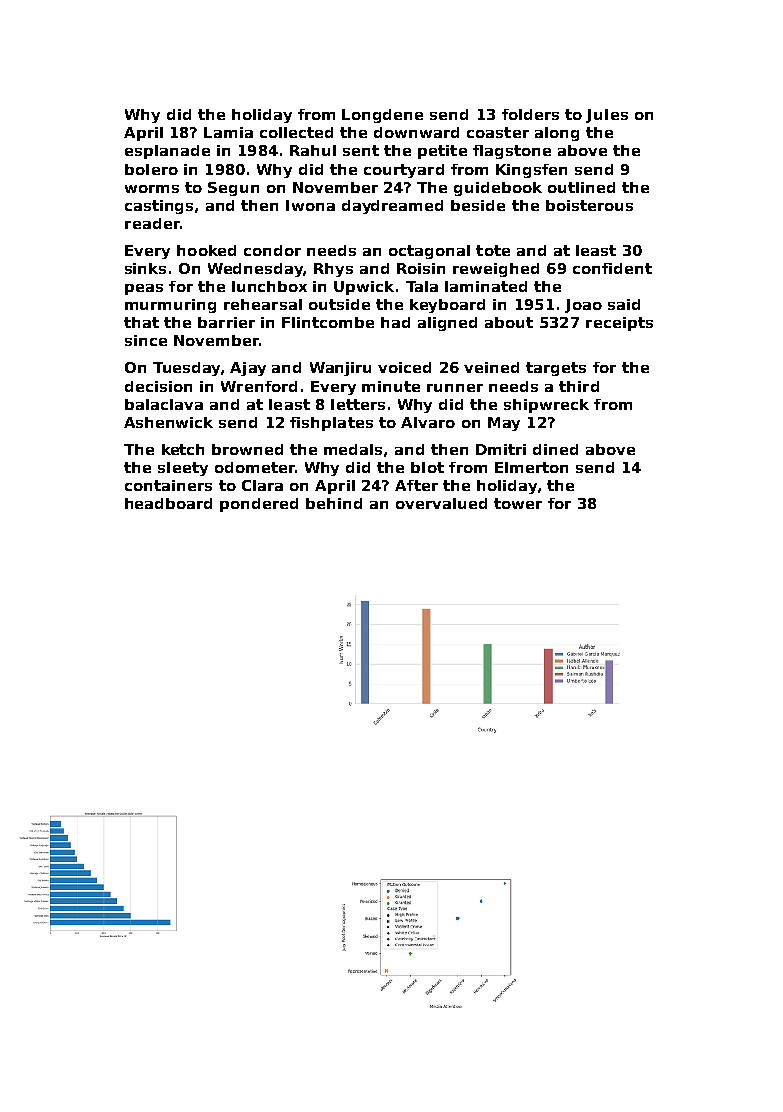  What do you see at coordinates (228, 132) in the screenshot?
I see `Lamia` at bounding box center [228, 132].
